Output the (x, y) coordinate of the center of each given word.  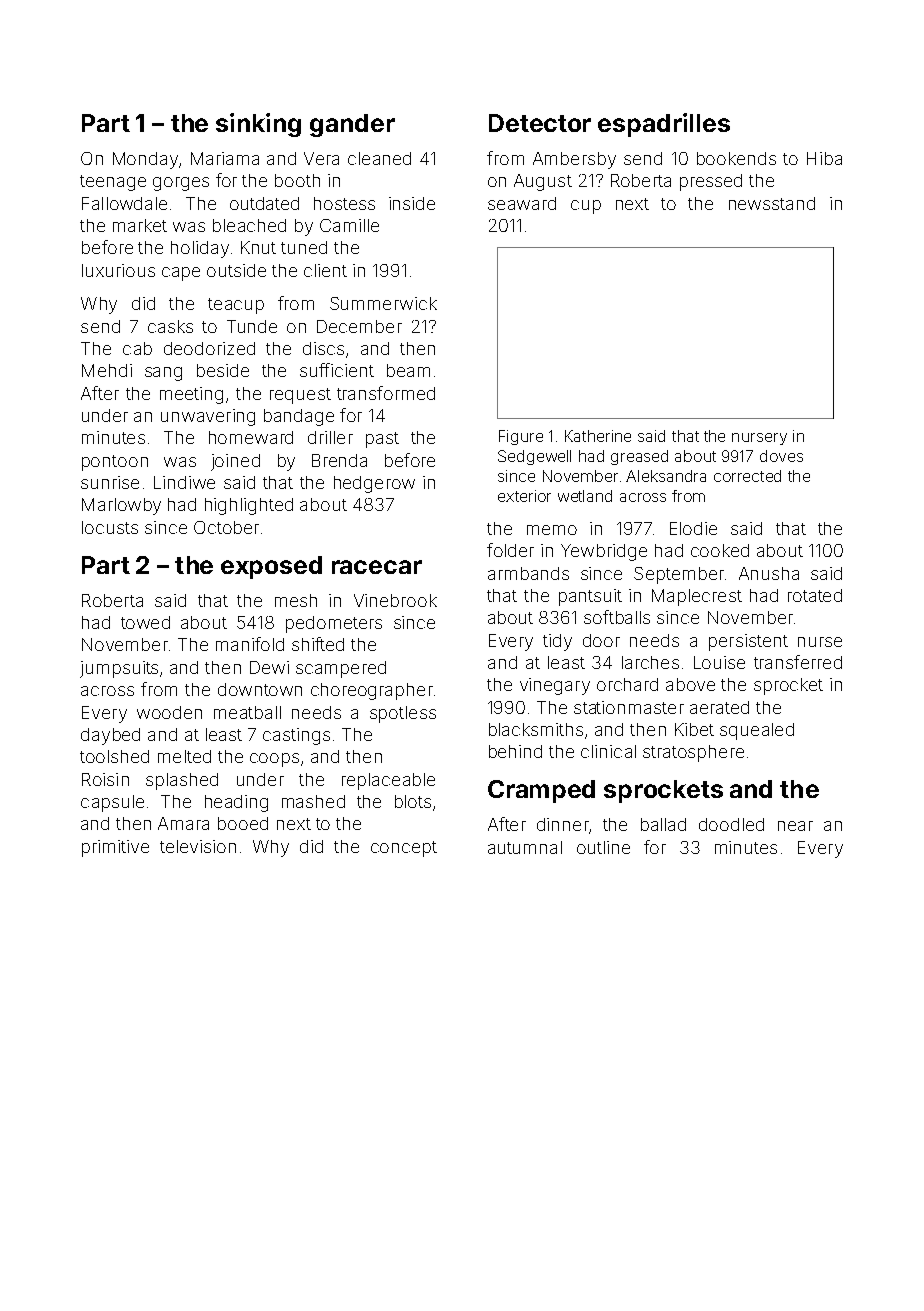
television (198, 846)
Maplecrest (697, 597)
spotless (403, 714)
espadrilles (664, 125)
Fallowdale (124, 203)
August (543, 182)
